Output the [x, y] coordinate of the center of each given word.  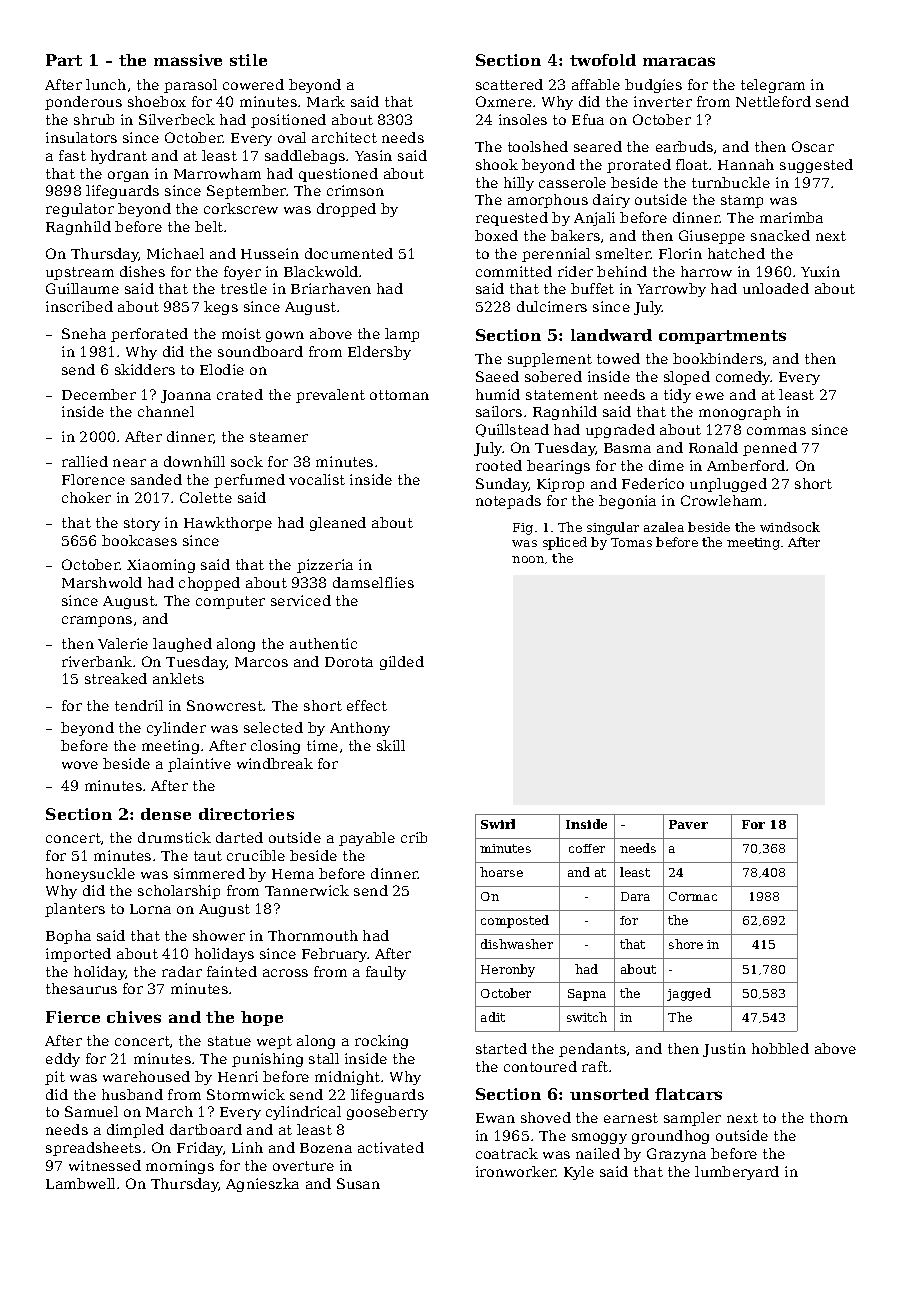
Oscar [813, 146]
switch [587, 1017]
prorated [639, 166]
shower [219, 935]
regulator [80, 210]
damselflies [373, 582]
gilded [402, 663]
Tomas [631, 542]
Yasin [373, 155]
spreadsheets [93, 1149]
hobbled [780, 1048]
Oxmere [504, 101]
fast [72, 155]
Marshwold [102, 582]
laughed [182, 645]
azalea [664, 527]
